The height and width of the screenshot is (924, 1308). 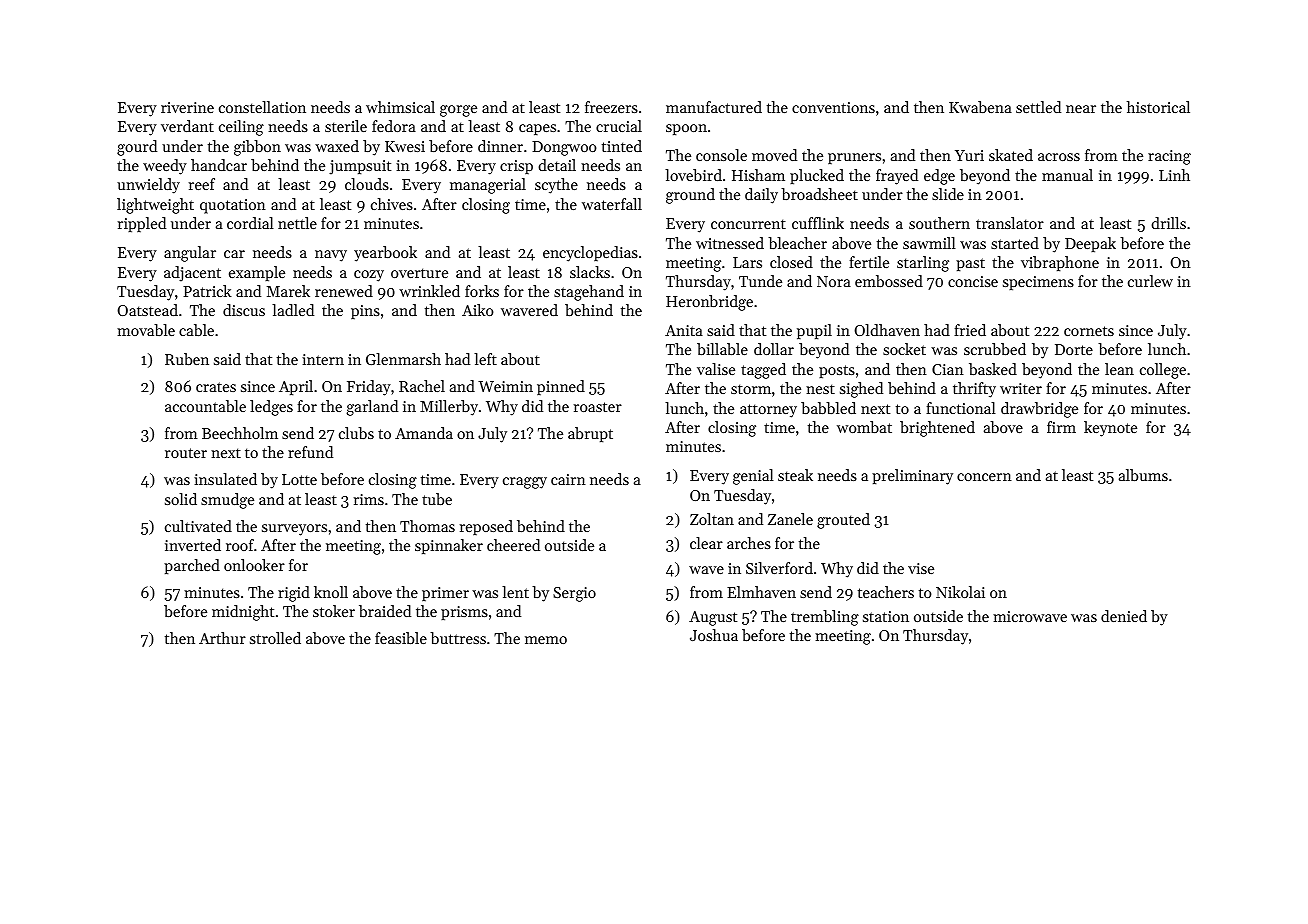 I want to click on racing, so click(x=1169, y=157).
